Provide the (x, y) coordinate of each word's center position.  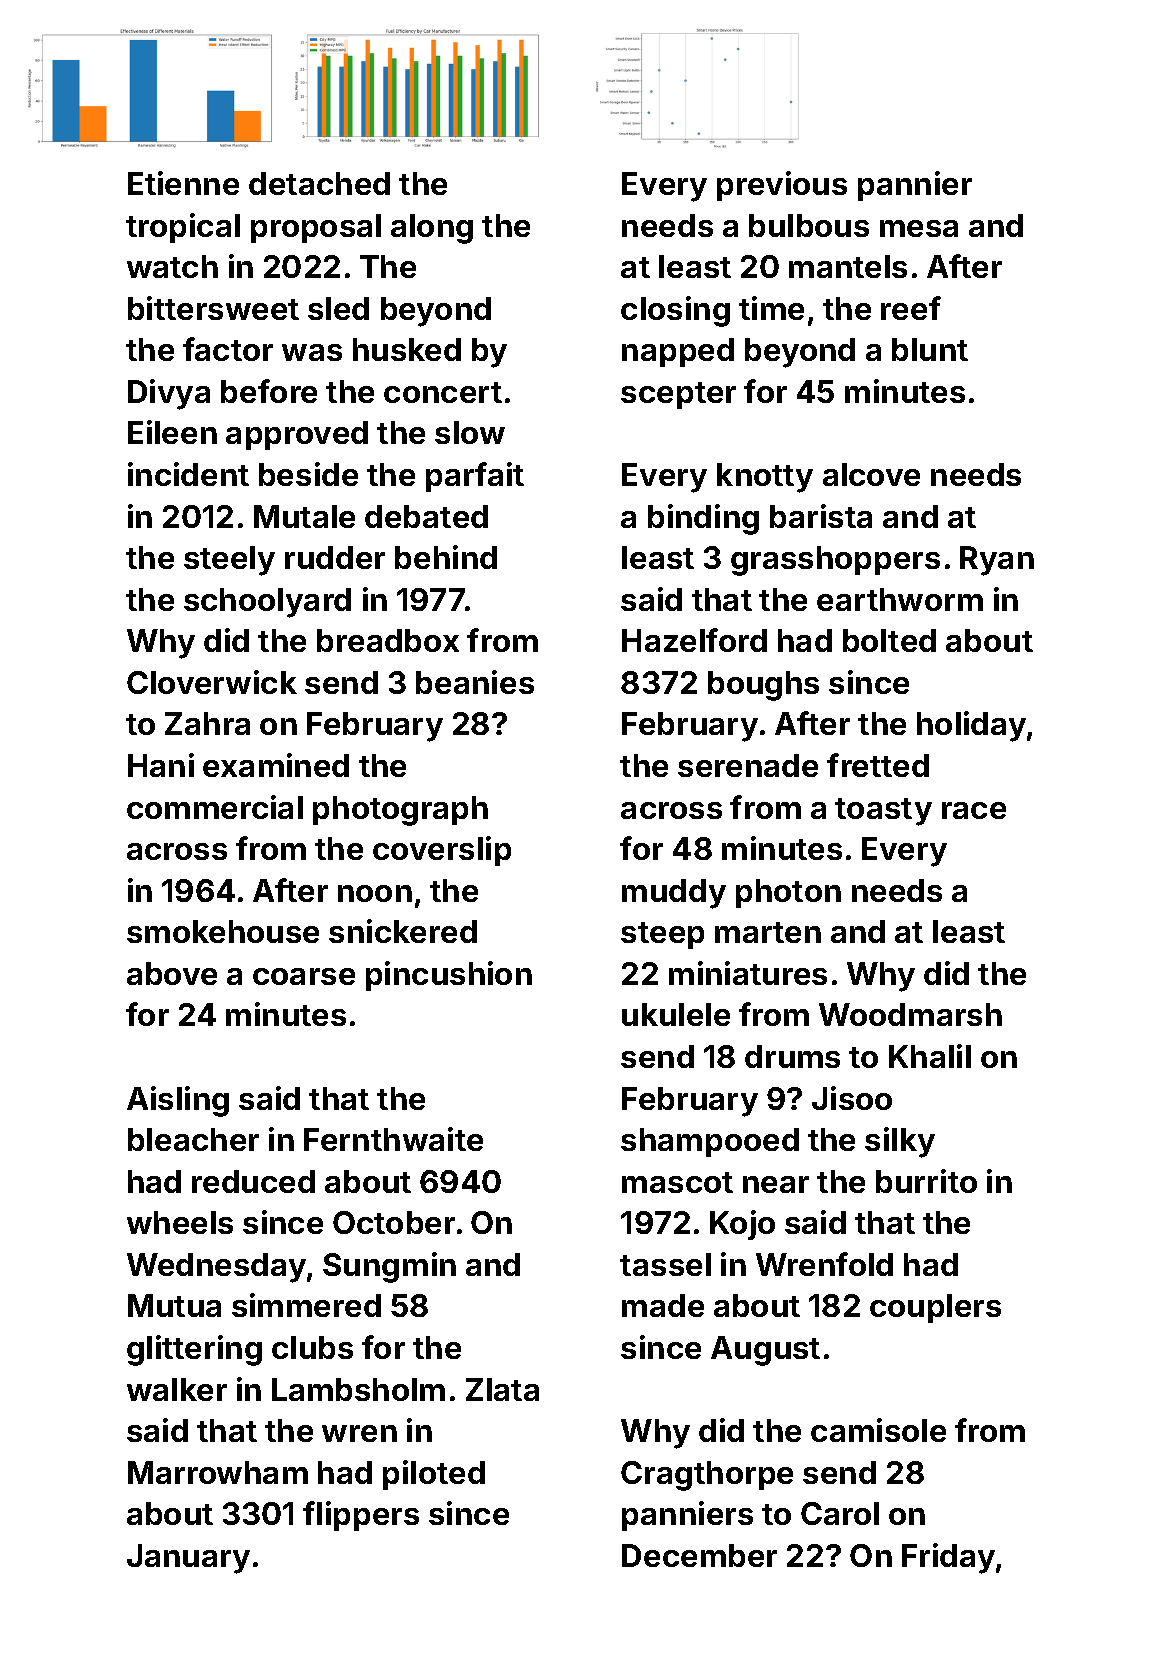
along (432, 229)
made (663, 1305)
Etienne (183, 183)
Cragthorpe (707, 1476)
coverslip (442, 851)
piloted (434, 1475)
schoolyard (267, 603)
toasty (883, 812)
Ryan (997, 561)
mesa (919, 228)
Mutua (174, 1305)
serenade (748, 765)
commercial (215, 807)
